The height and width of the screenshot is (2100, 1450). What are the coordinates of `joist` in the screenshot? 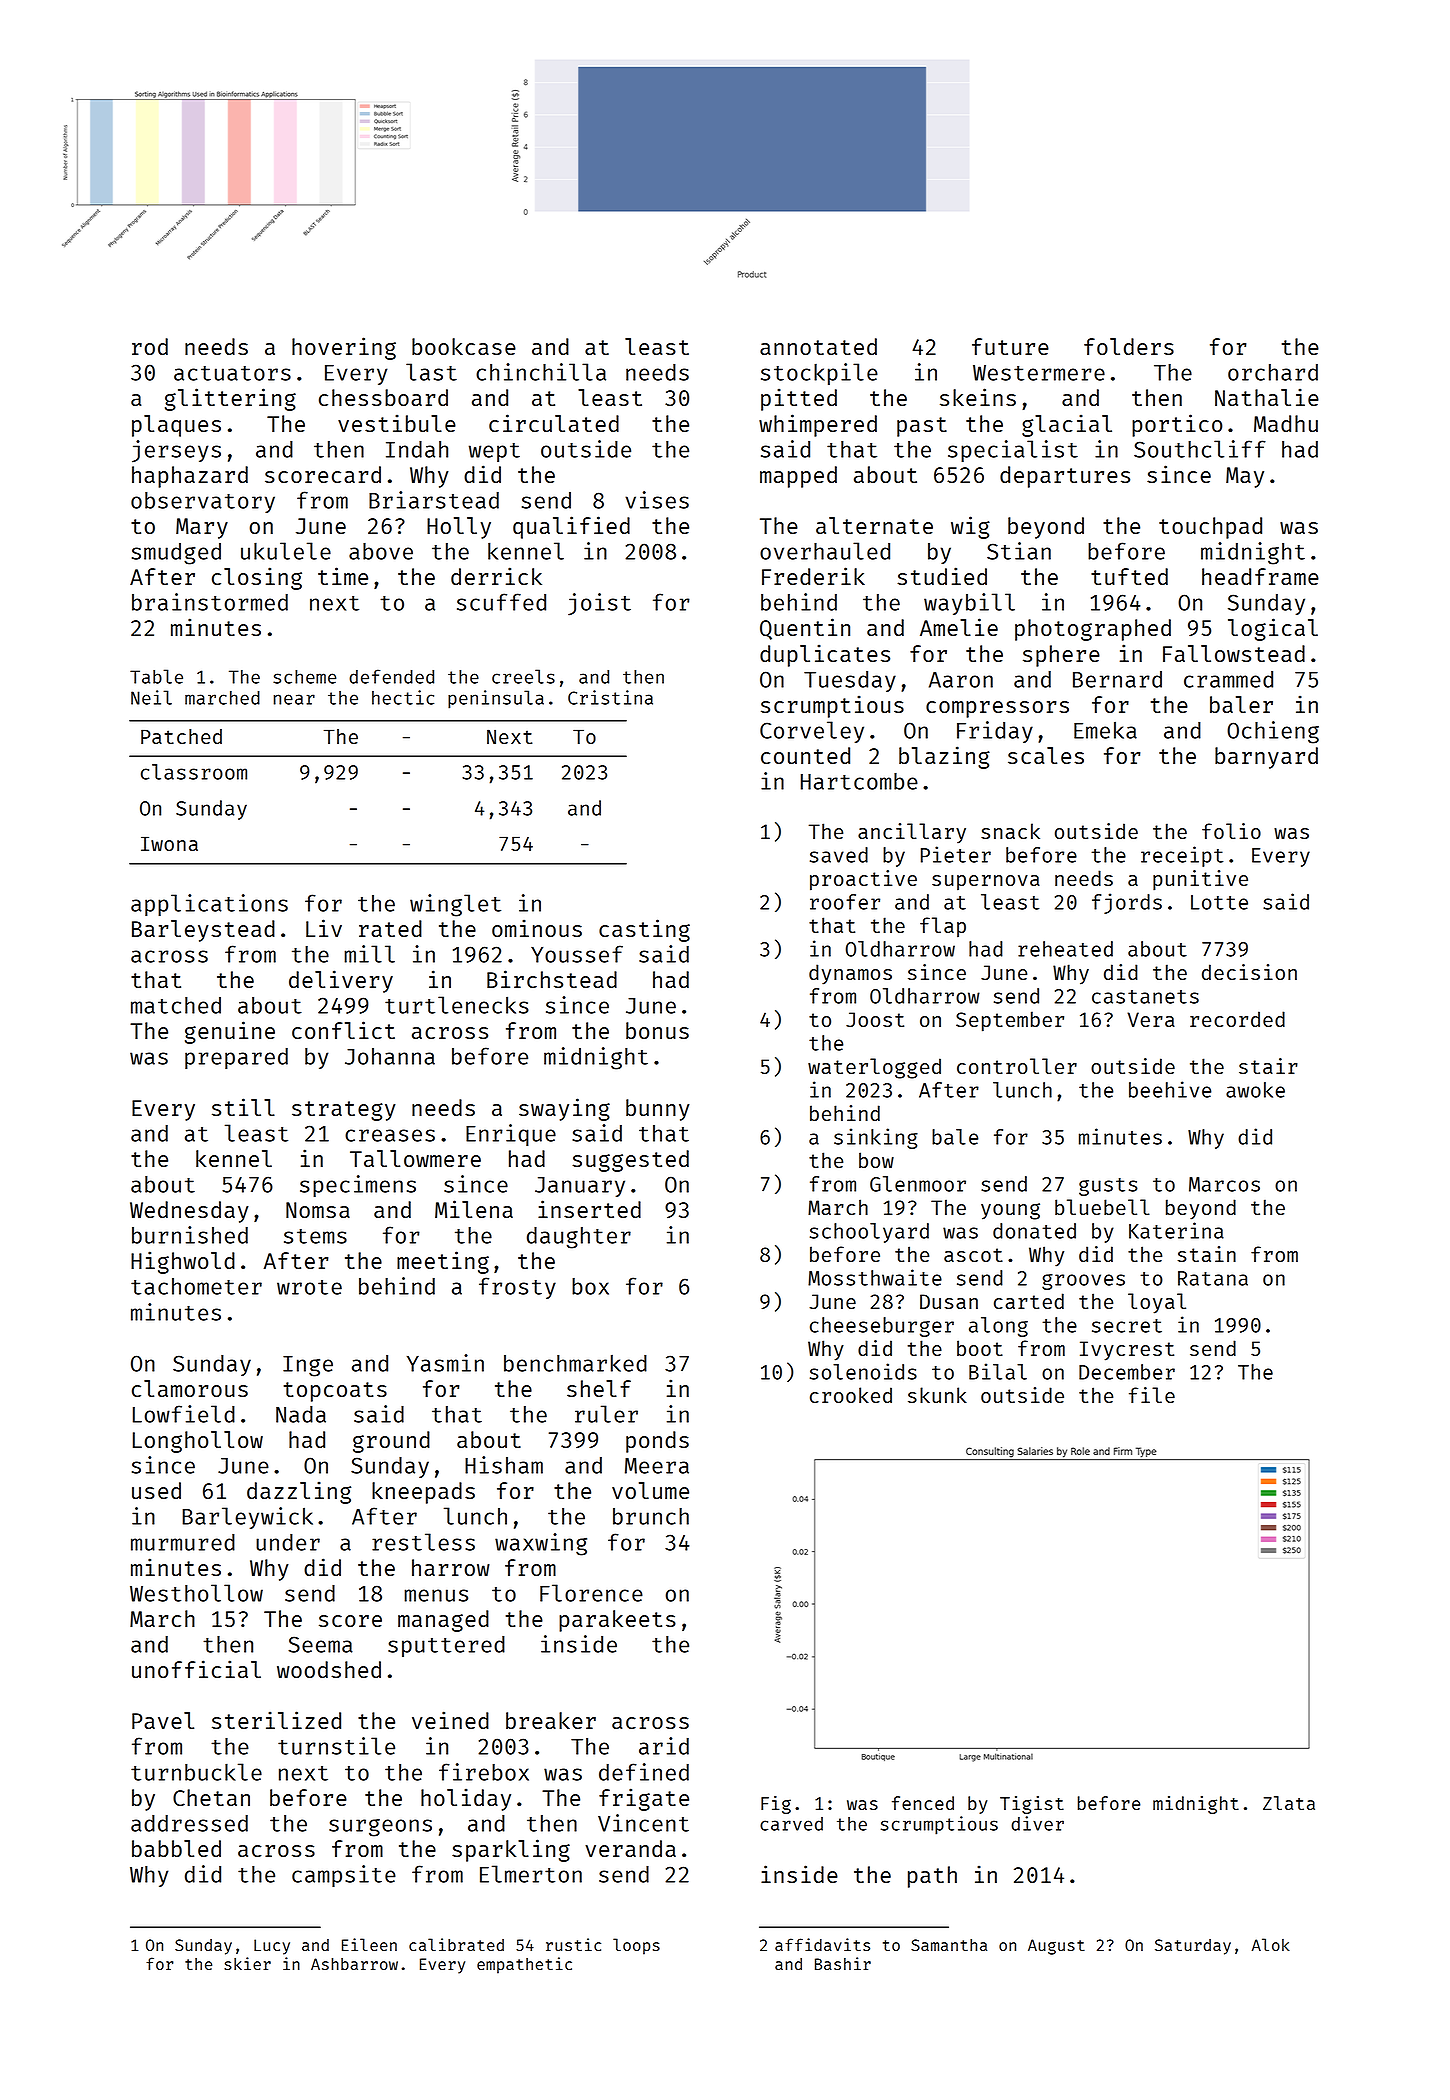 It's located at (599, 604).
